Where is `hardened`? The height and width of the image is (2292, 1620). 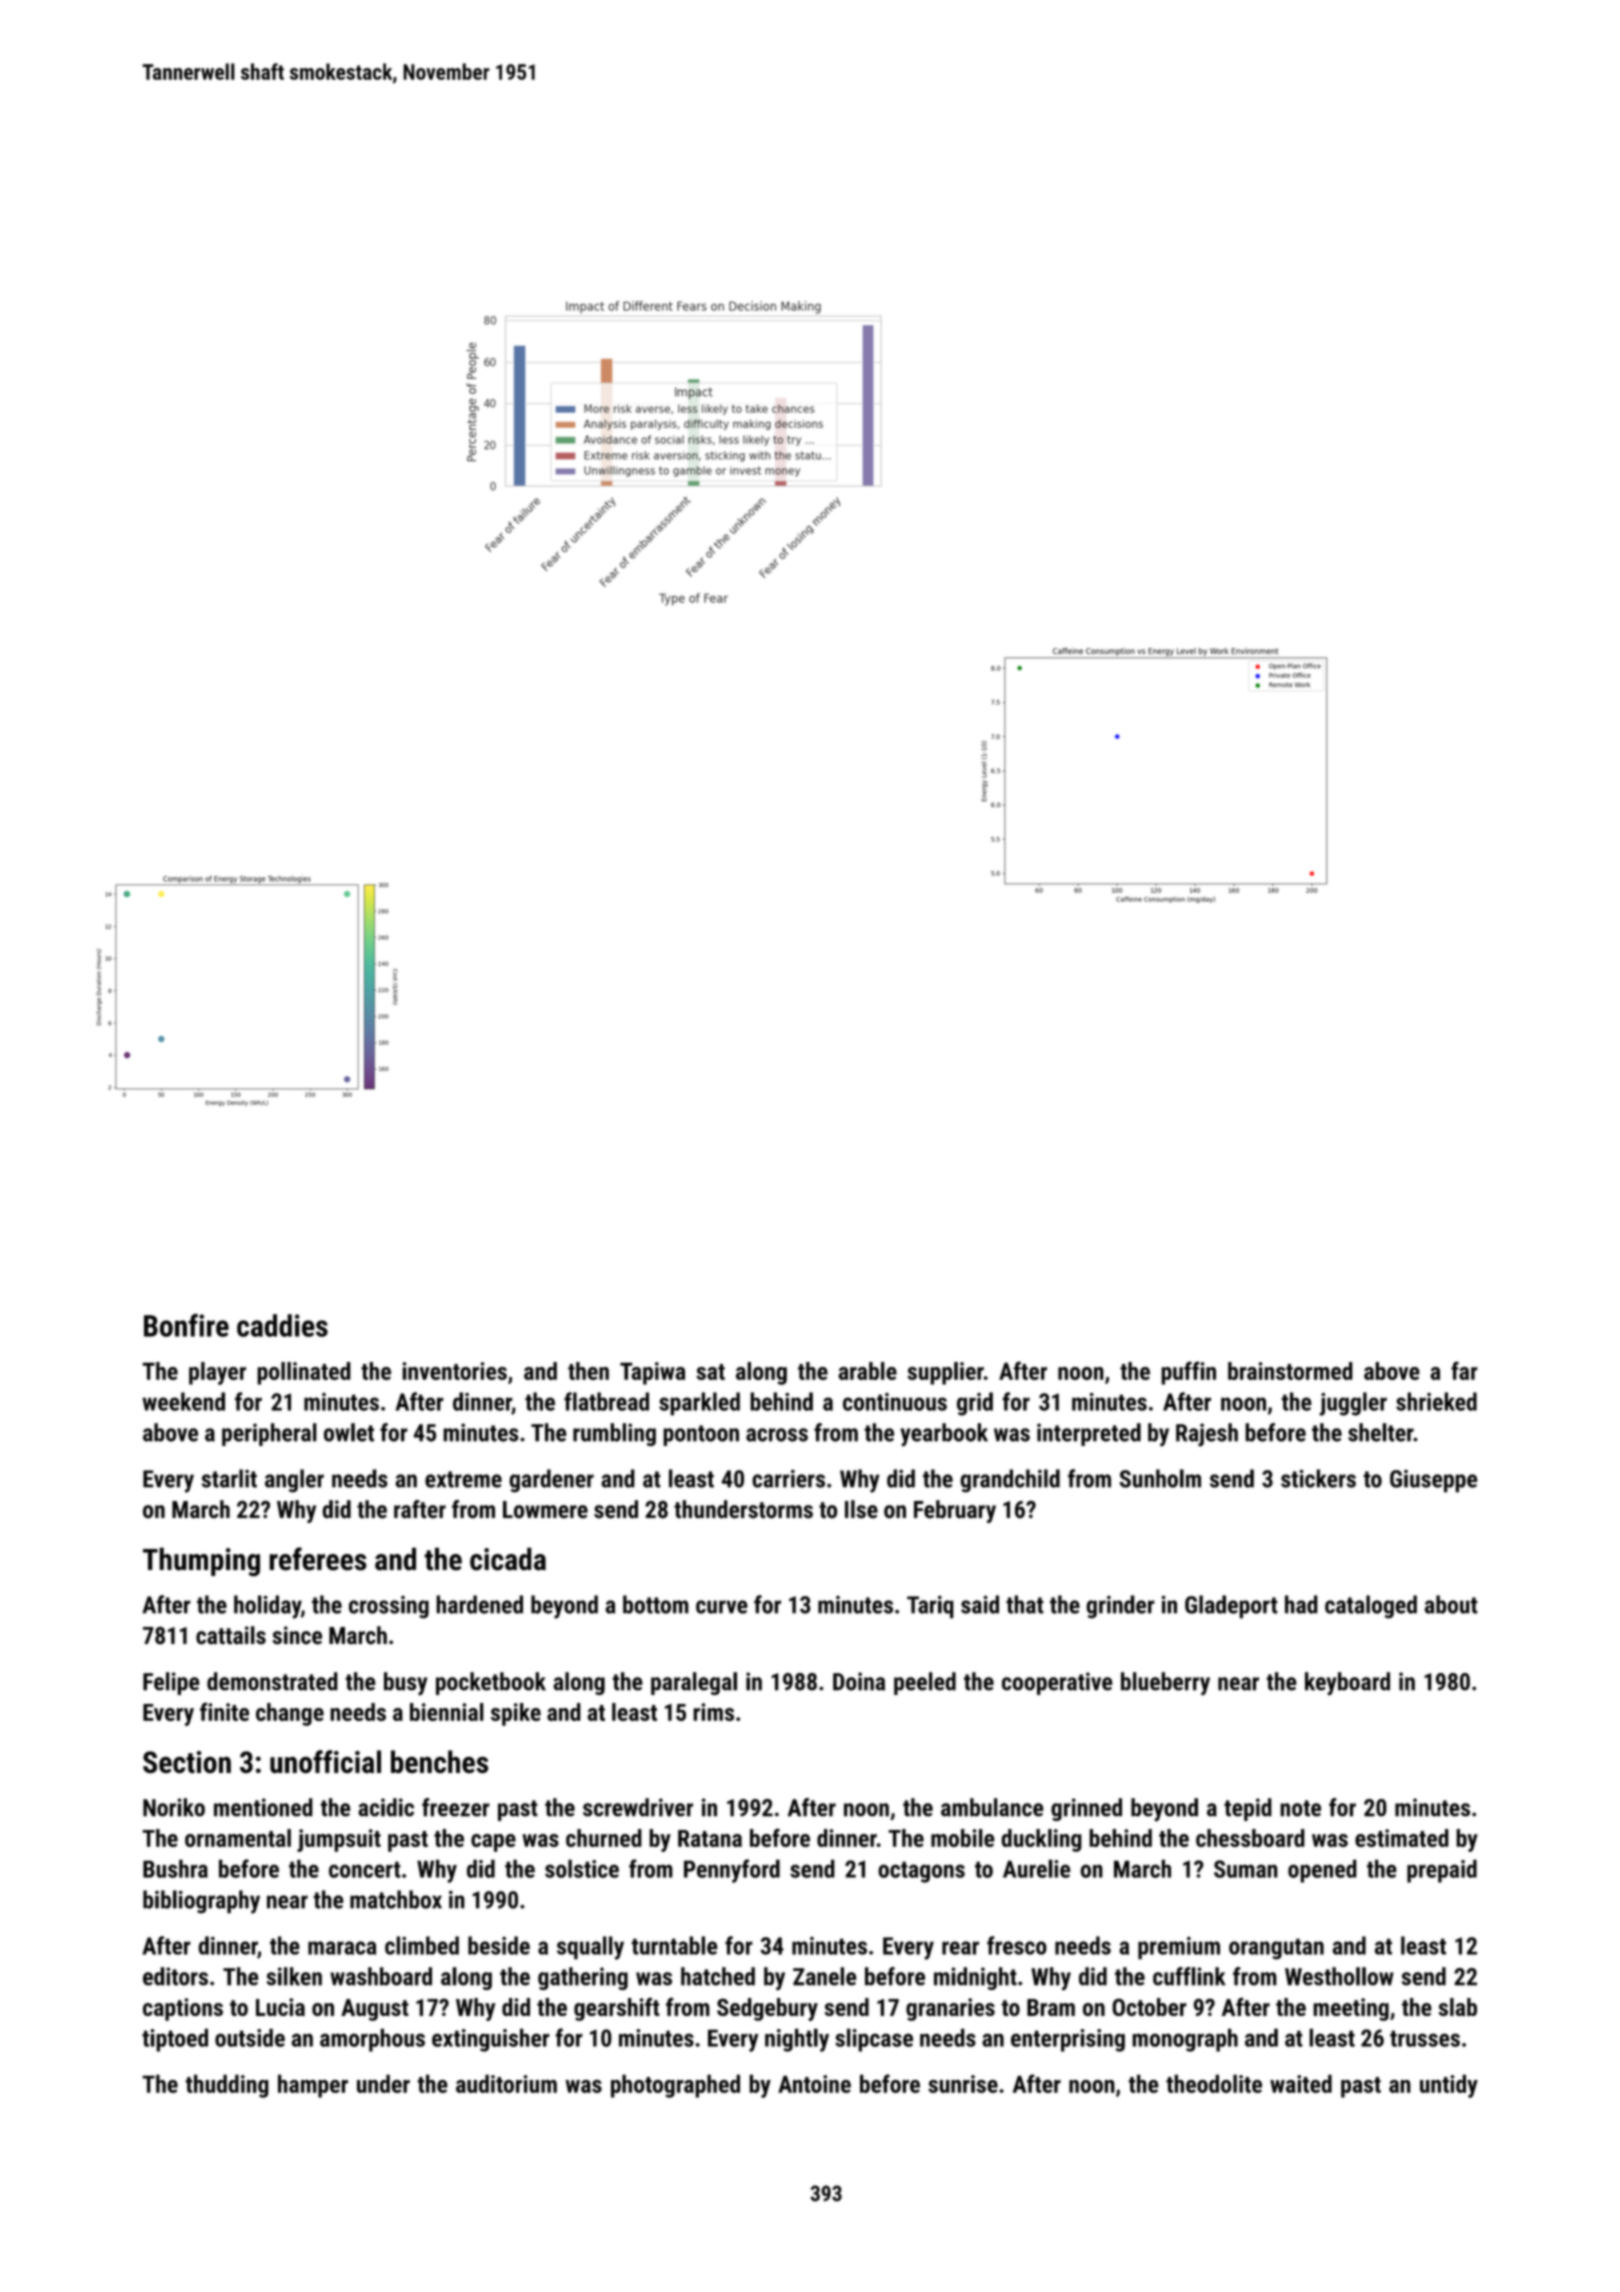 hardened is located at coordinates (479, 1604).
